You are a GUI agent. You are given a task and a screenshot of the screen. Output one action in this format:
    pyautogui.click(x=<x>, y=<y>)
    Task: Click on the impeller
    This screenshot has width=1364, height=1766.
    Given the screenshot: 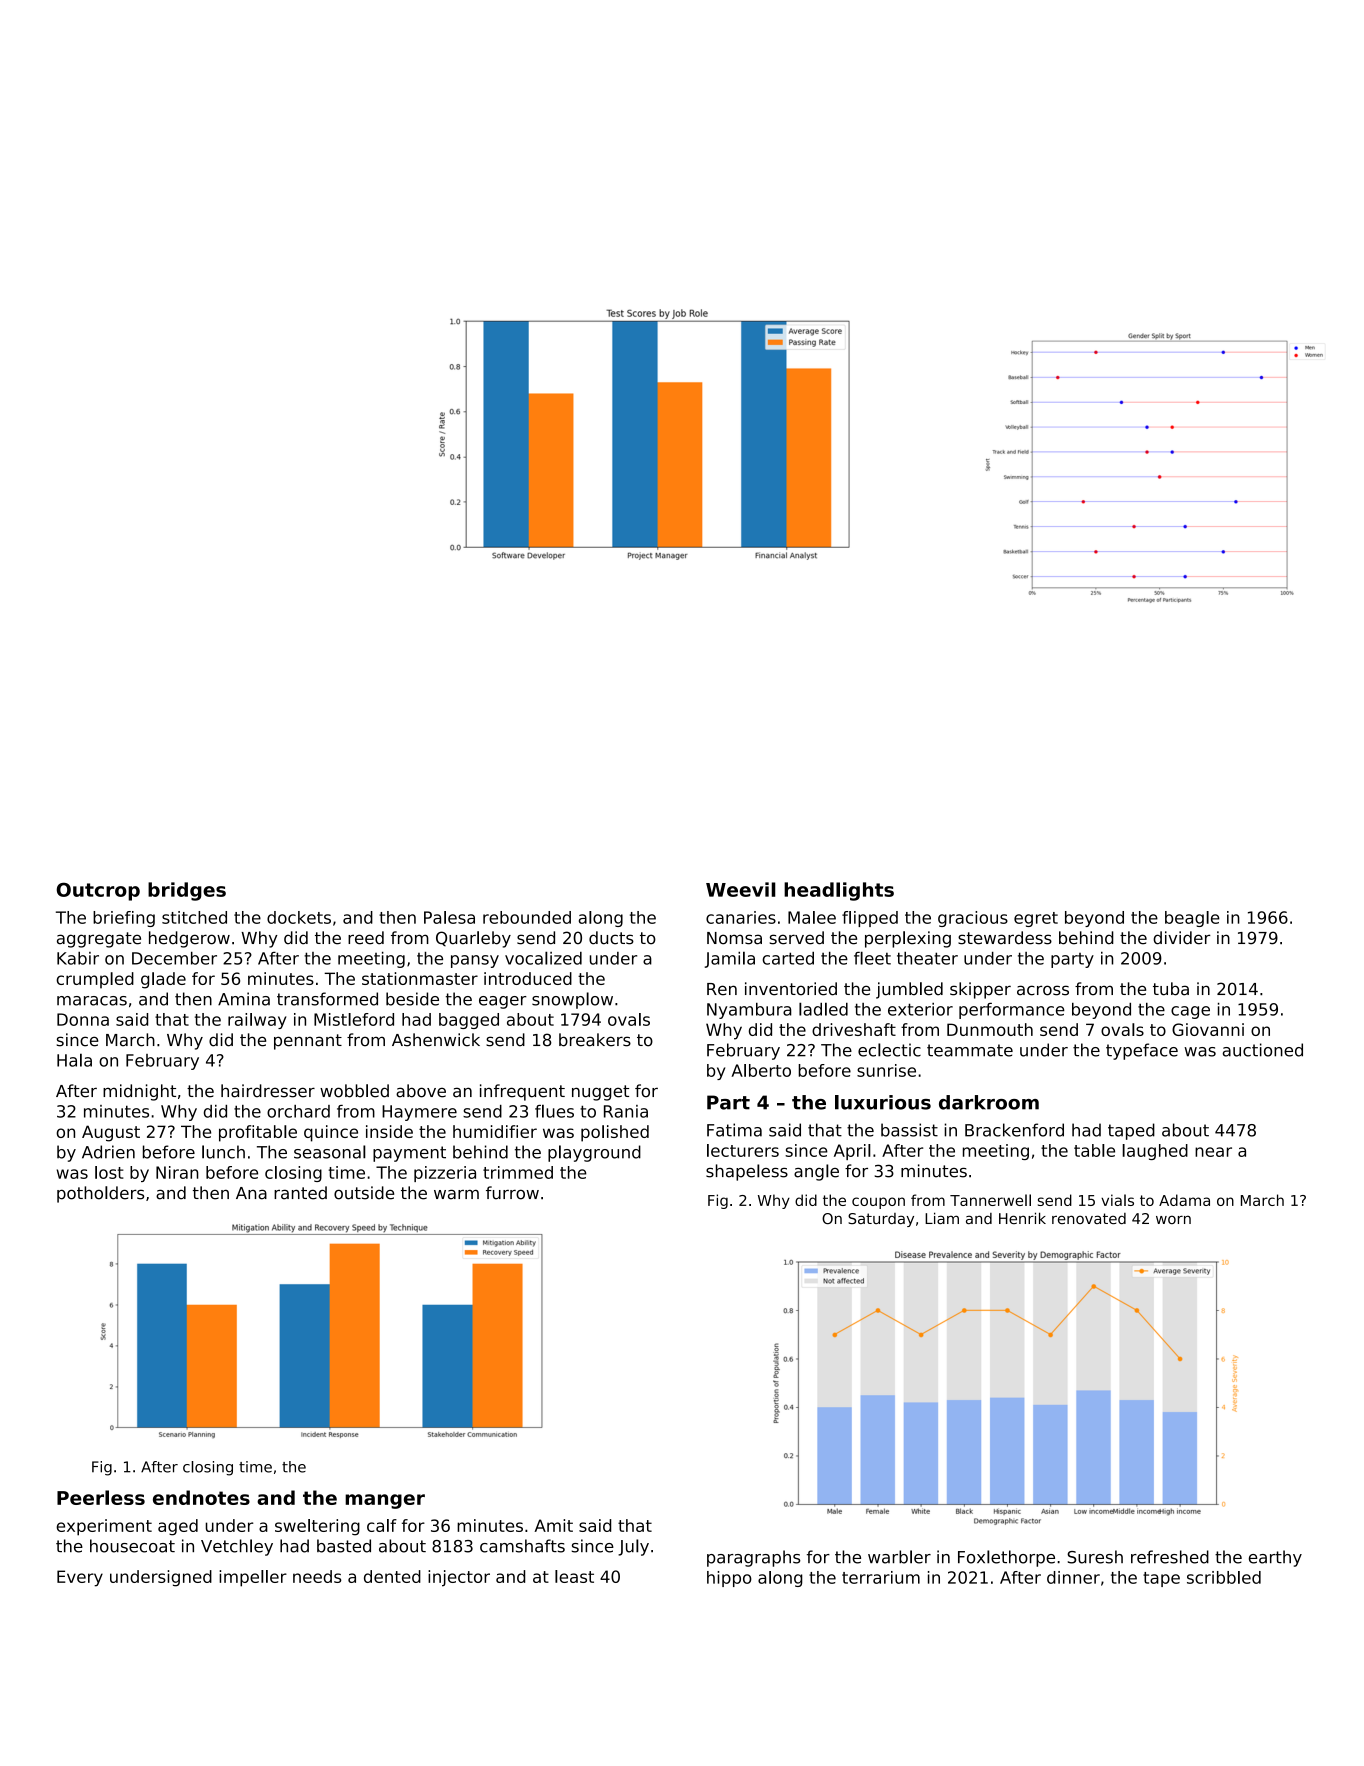 What is the action you would take?
    pyautogui.click(x=253, y=1578)
